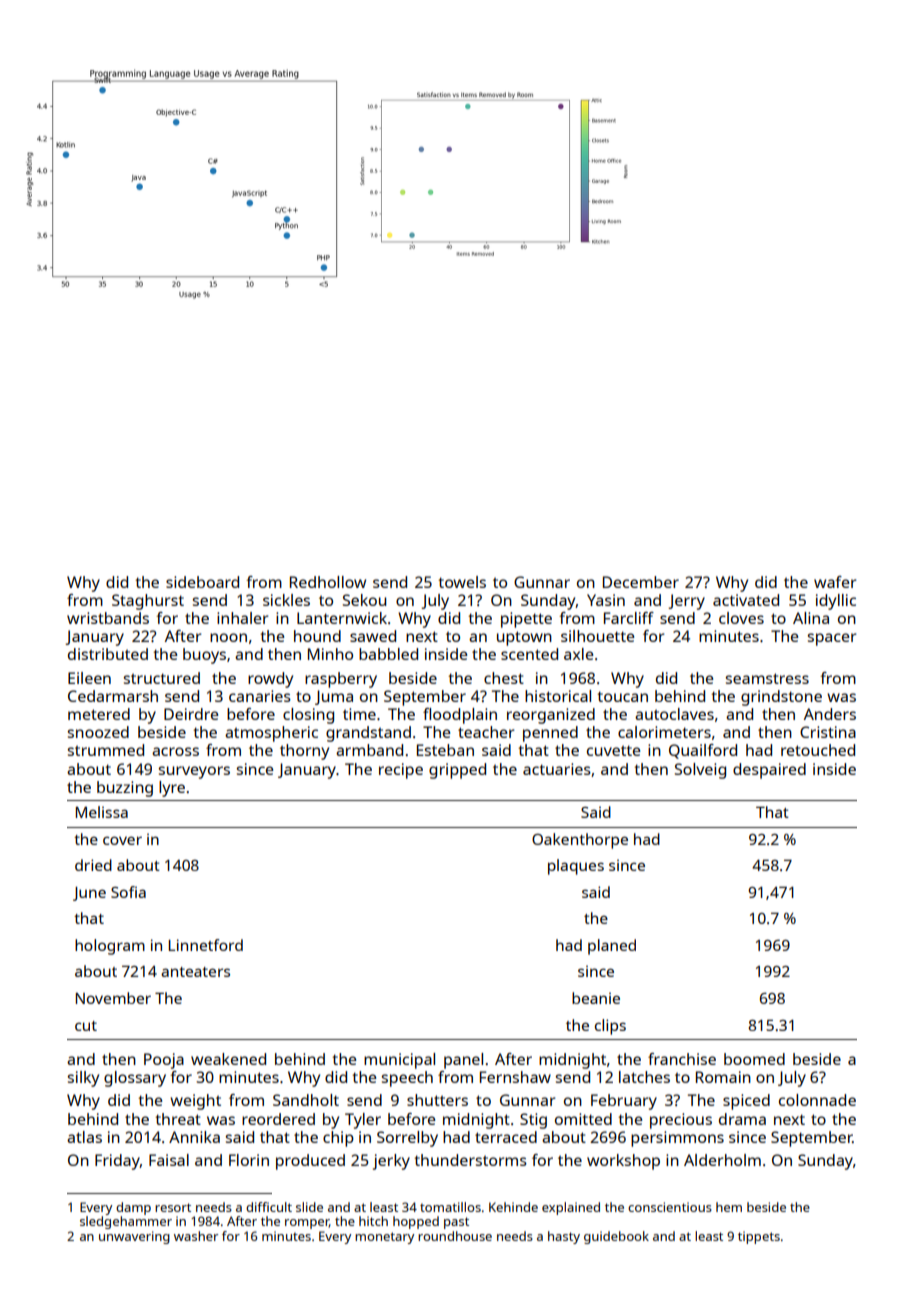 This image has width=924, height=1308. What do you see at coordinates (759, 1237) in the image?
I see `tippets` at bounding box center [759, 1237].
